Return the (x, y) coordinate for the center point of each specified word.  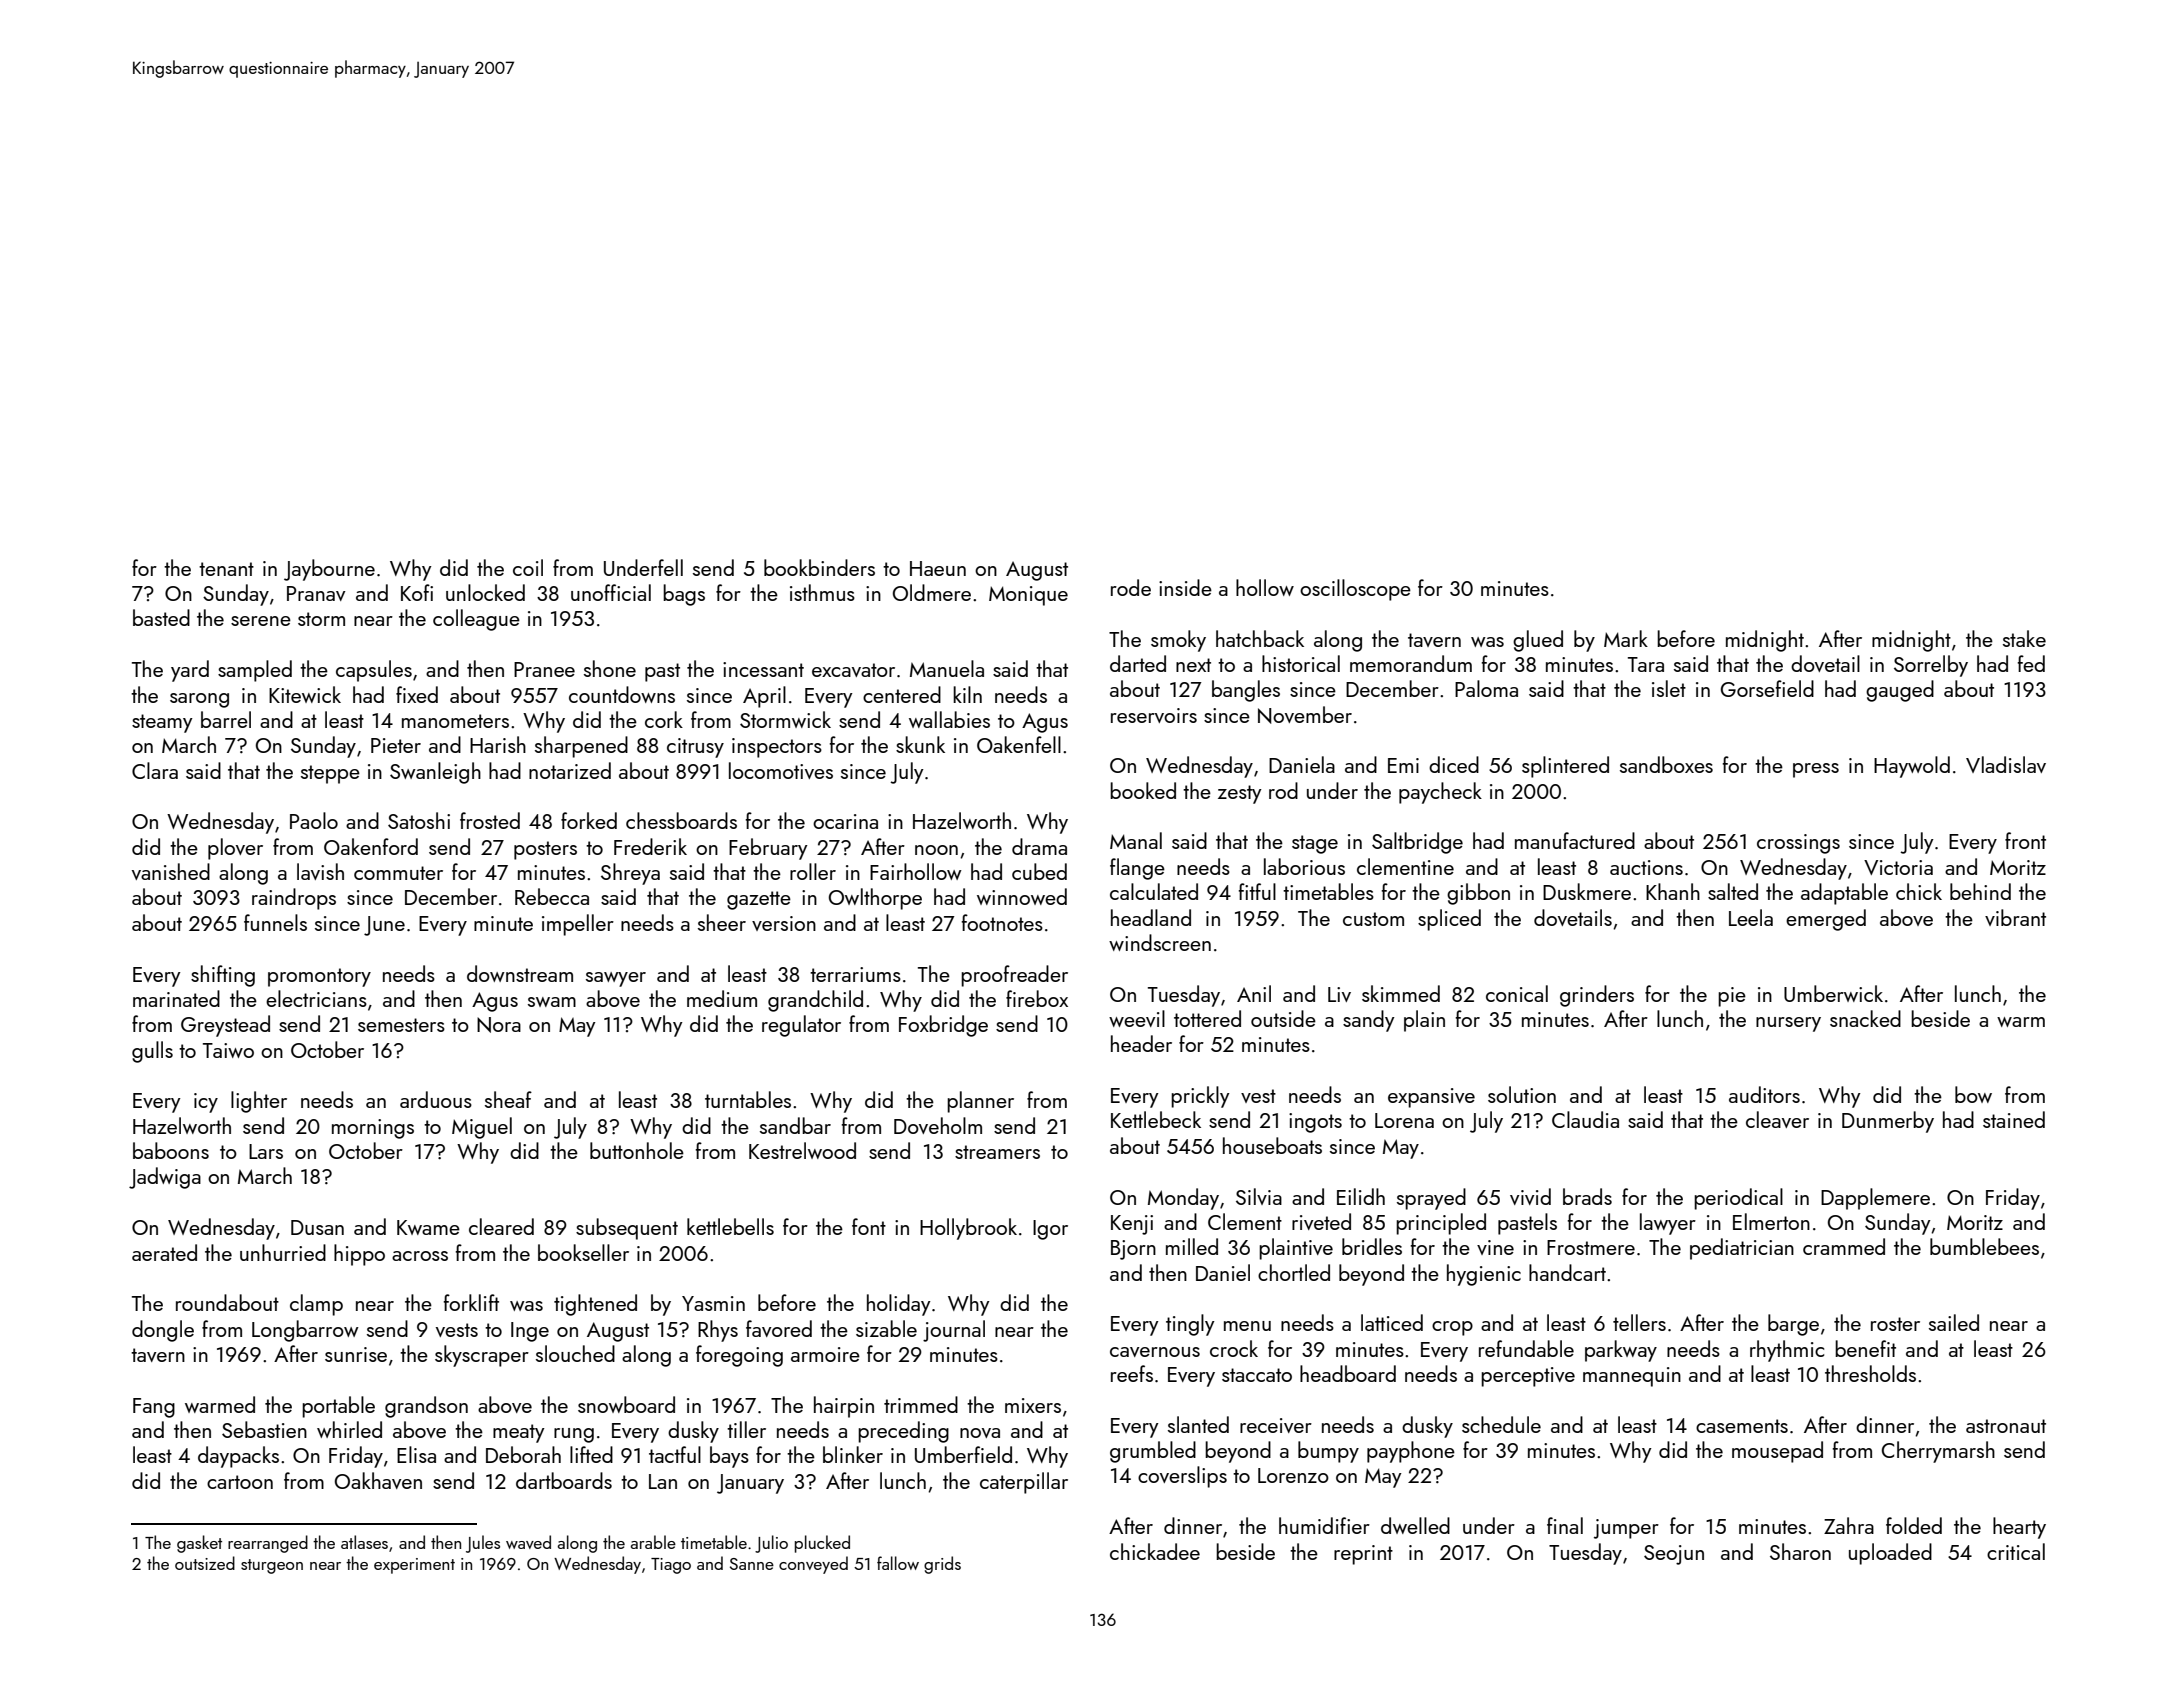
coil (528, 567)
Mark (1626, 638)
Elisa (416, 1454)
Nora (499, 1025)
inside (1185, 587)
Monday (1183, 1199)
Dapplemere (1875, 1199)
